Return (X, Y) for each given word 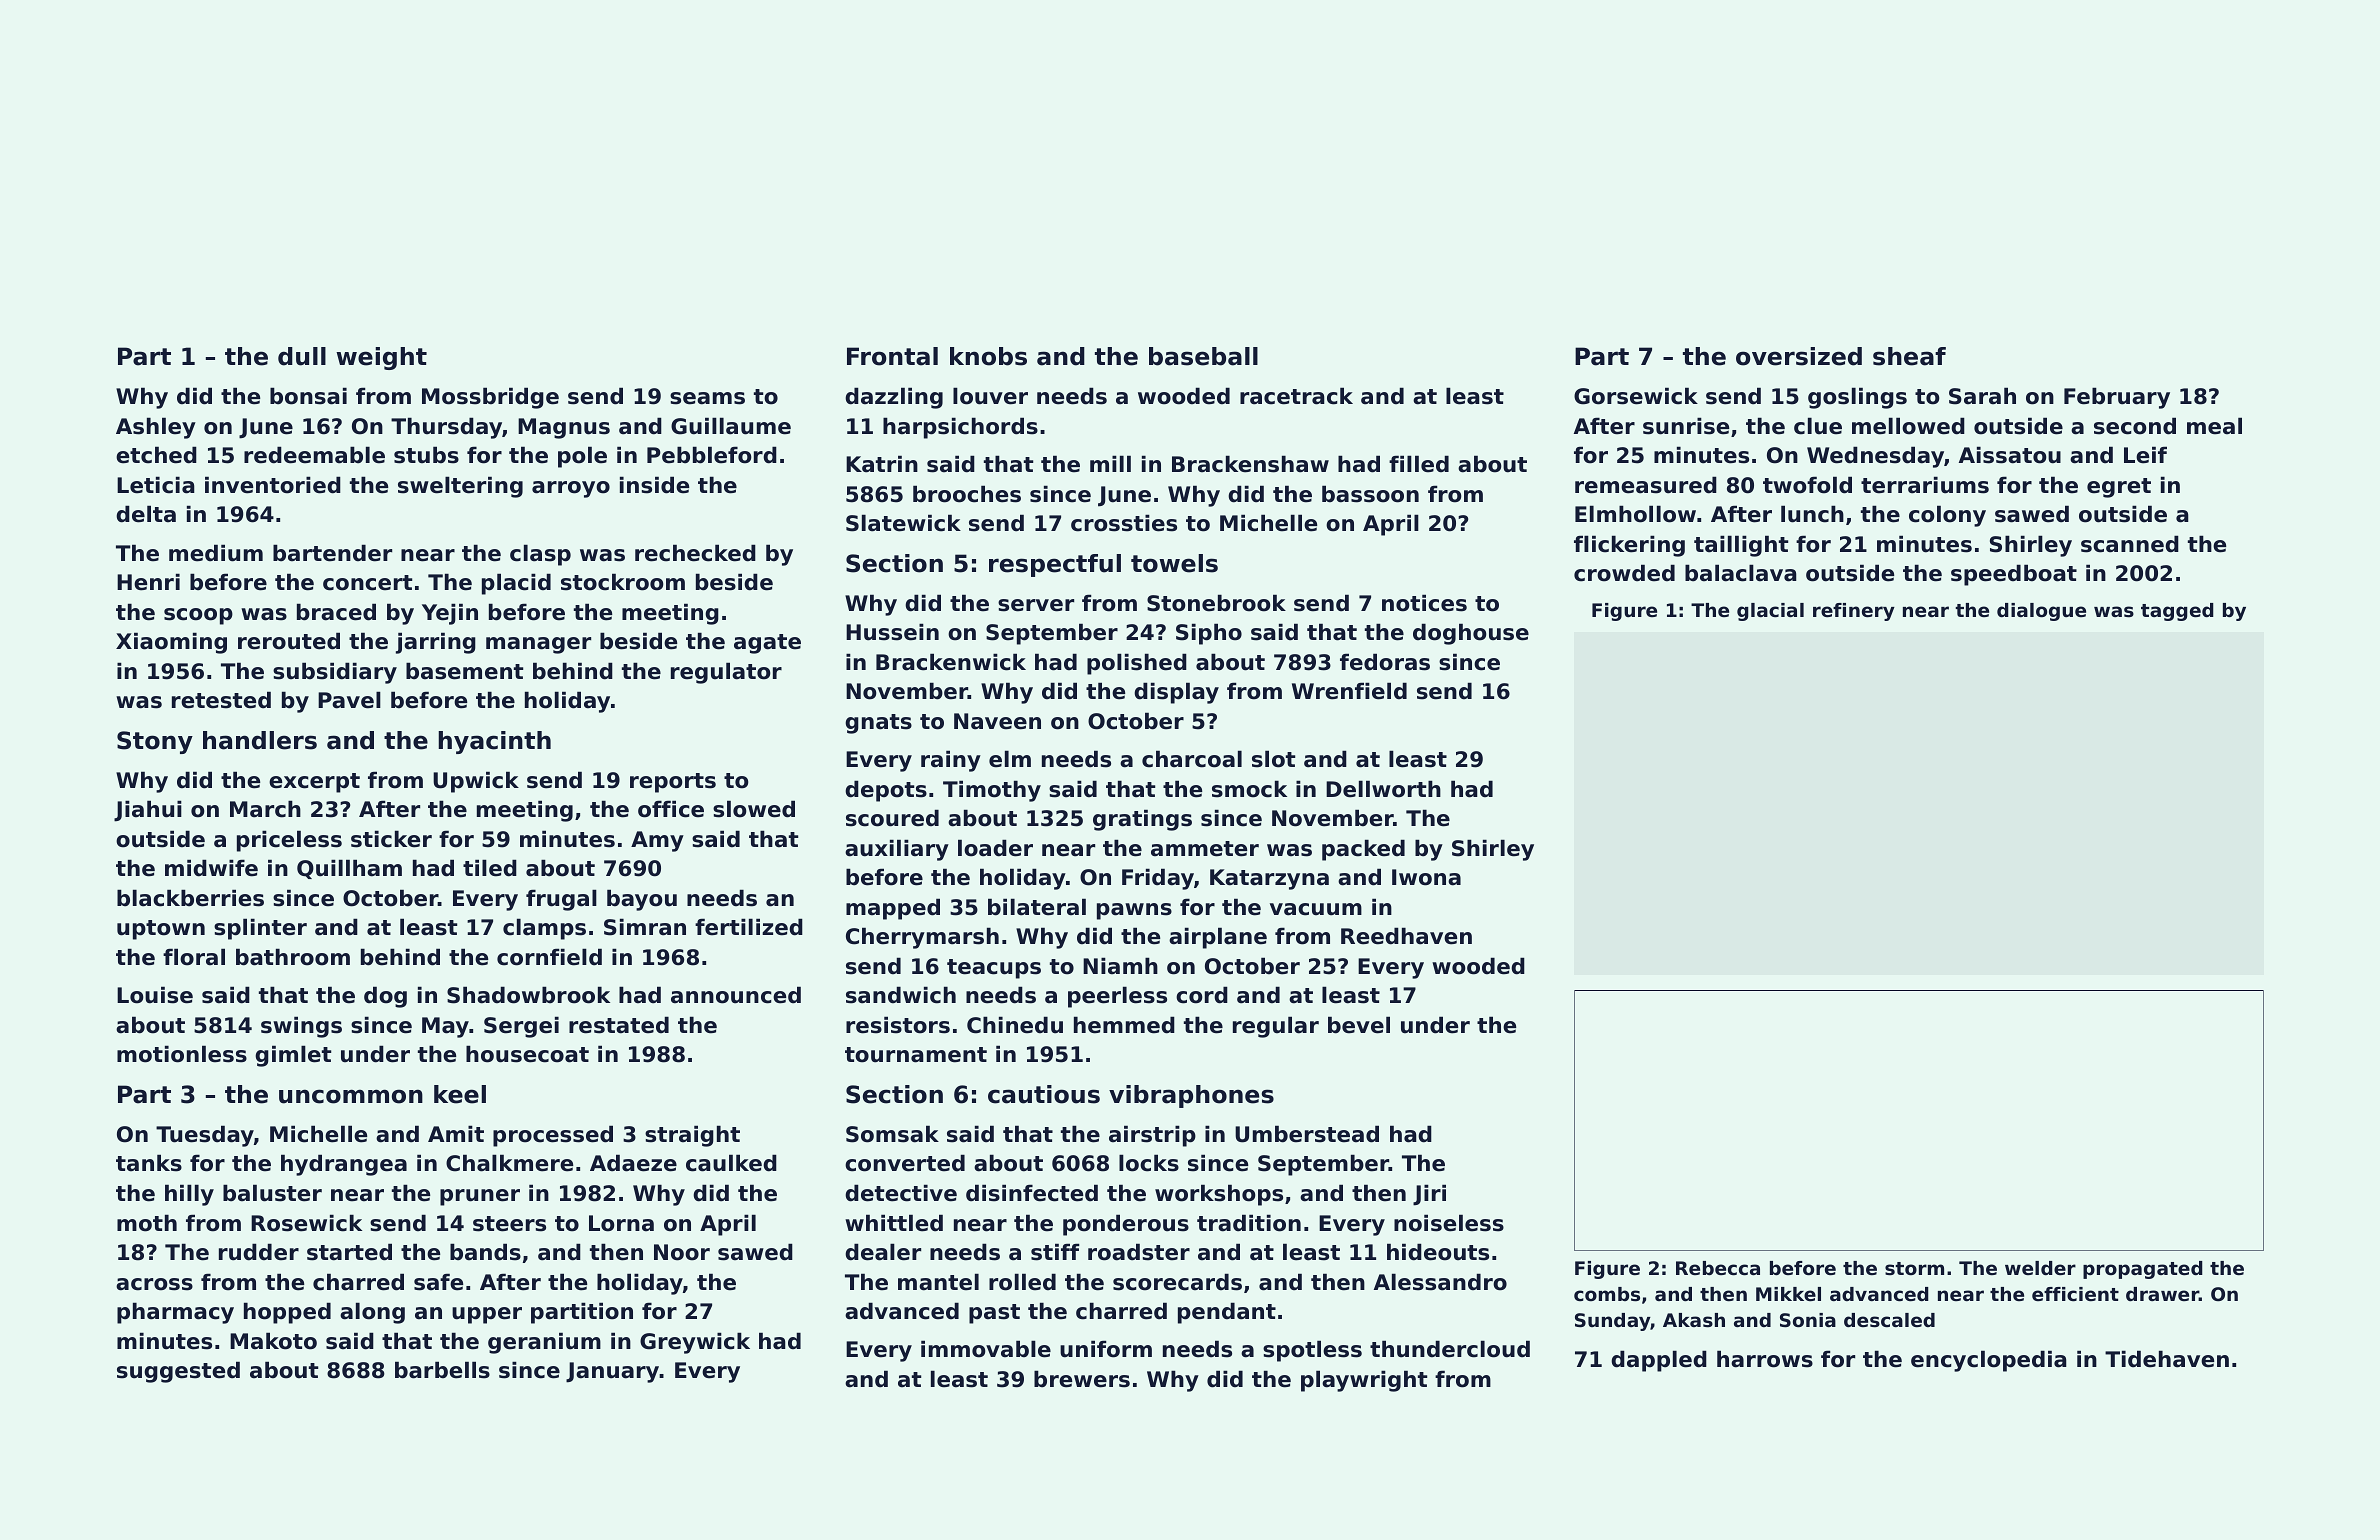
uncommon (351, 1096)
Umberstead (1307, 1134)
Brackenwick (951, 662)
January (613, 1372)
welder (2040, 1268)
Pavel (349, 700)
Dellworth (1383, 789)
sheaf (1909, 356)
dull (302, 356)
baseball (1203, 356)
